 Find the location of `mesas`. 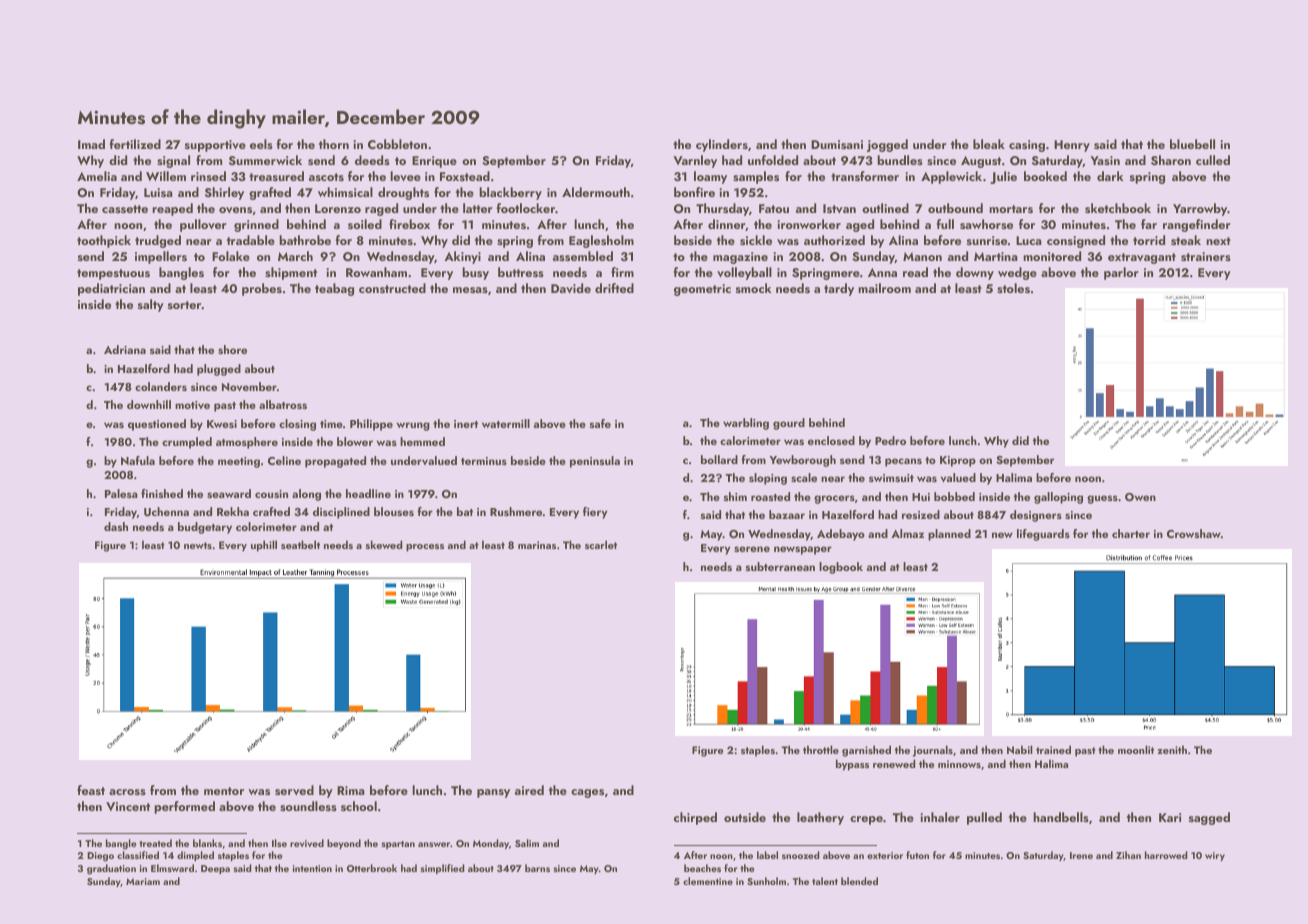

mesas is located at coordinates (470, 290).
